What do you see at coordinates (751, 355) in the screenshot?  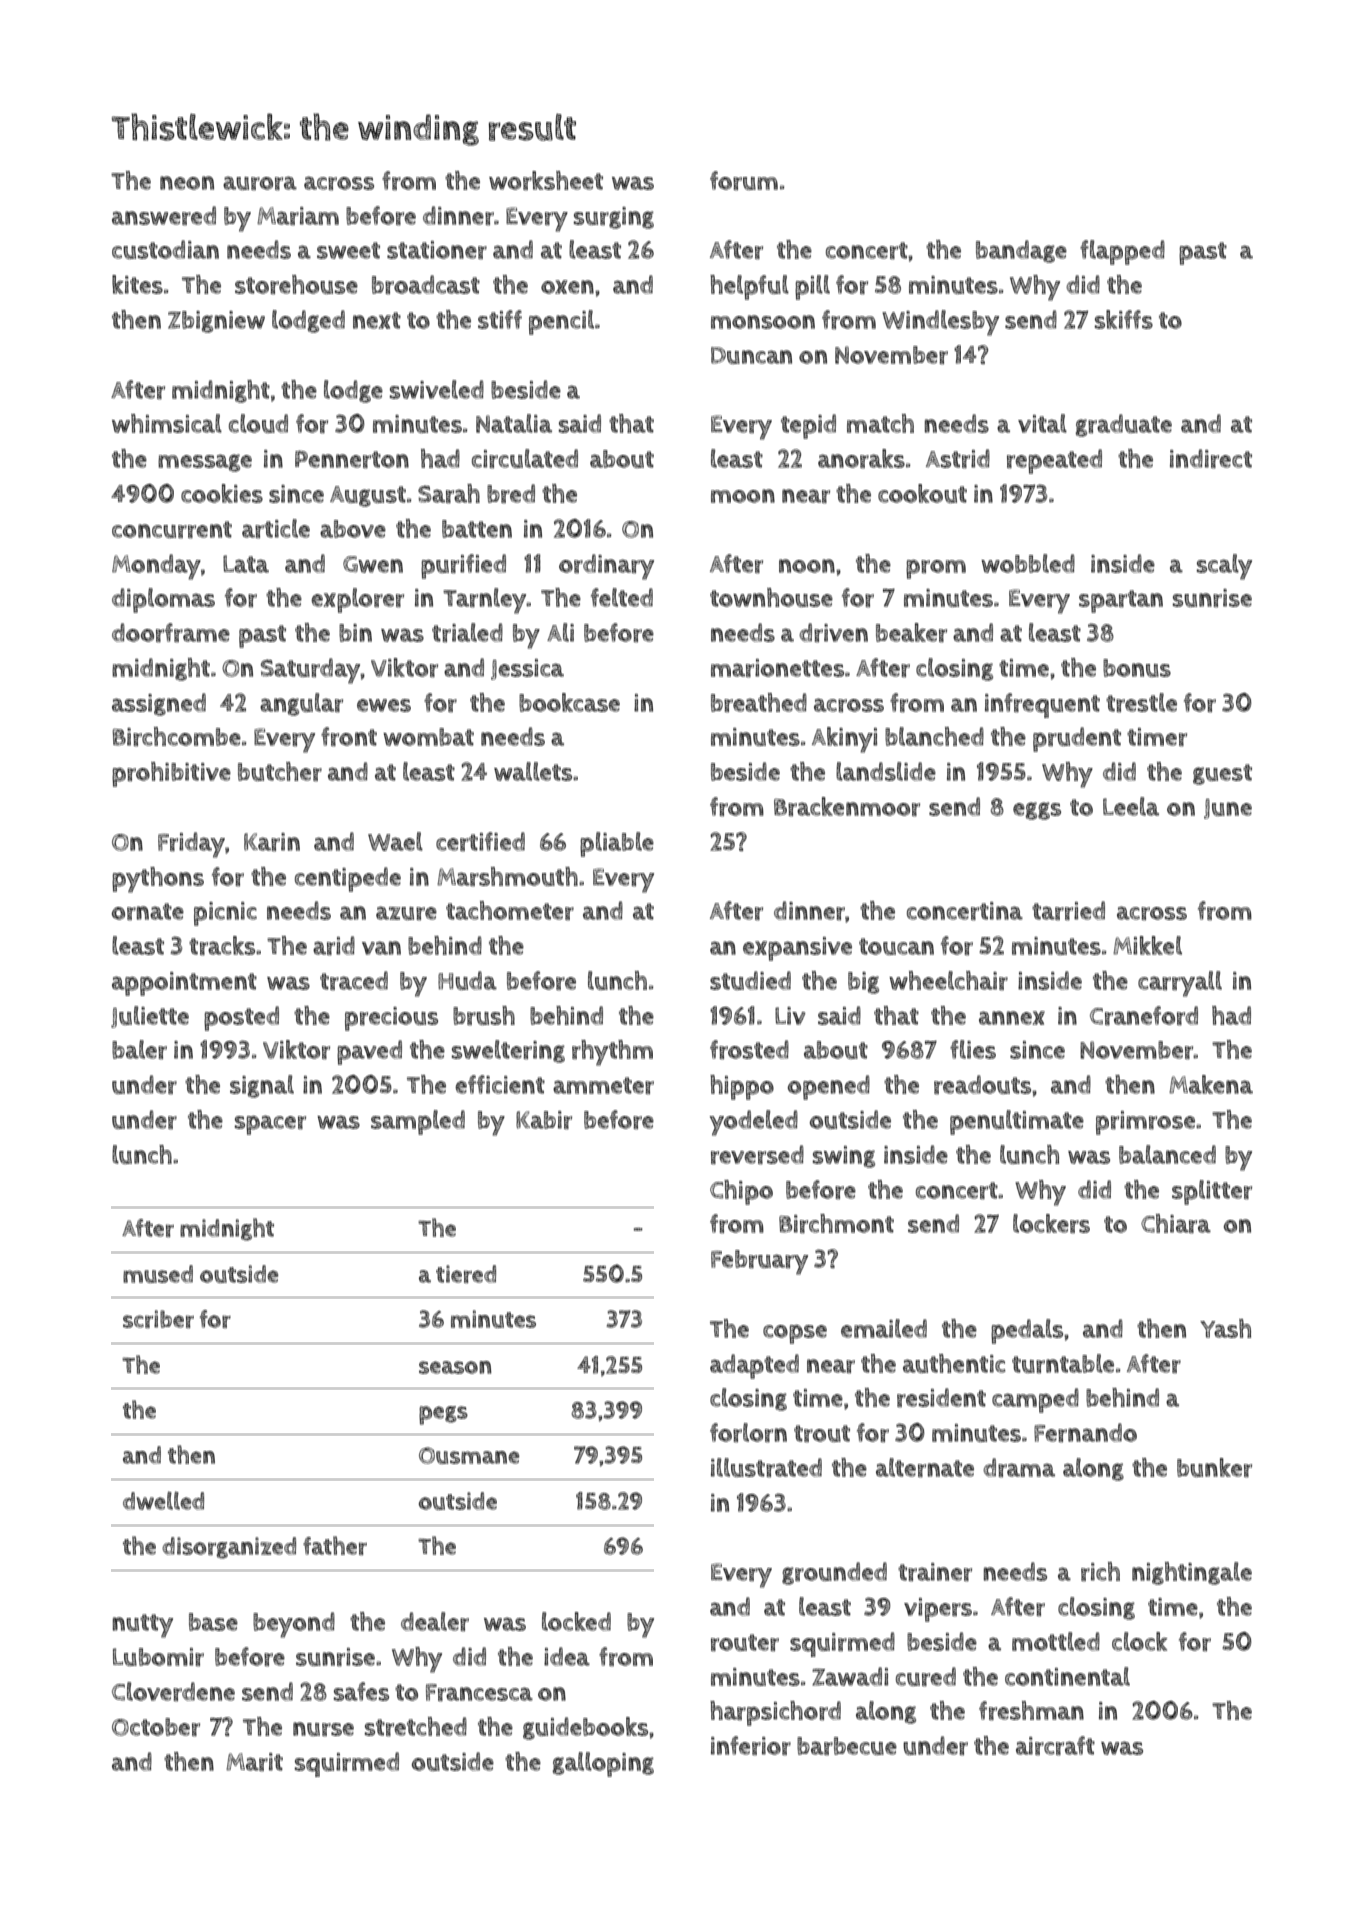 I see `Duncan` at bounding box center [751, 355].
